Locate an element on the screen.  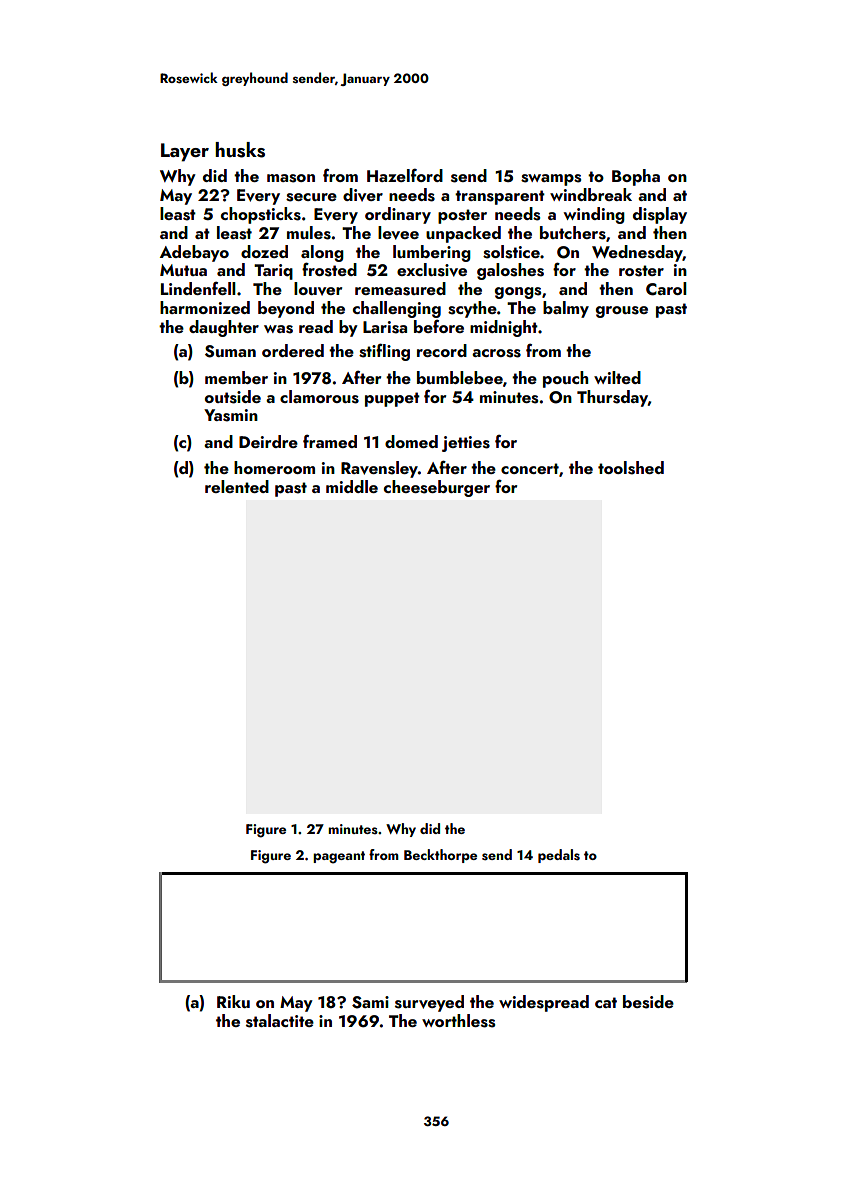
midnight is located at coordinates (504, 328).
